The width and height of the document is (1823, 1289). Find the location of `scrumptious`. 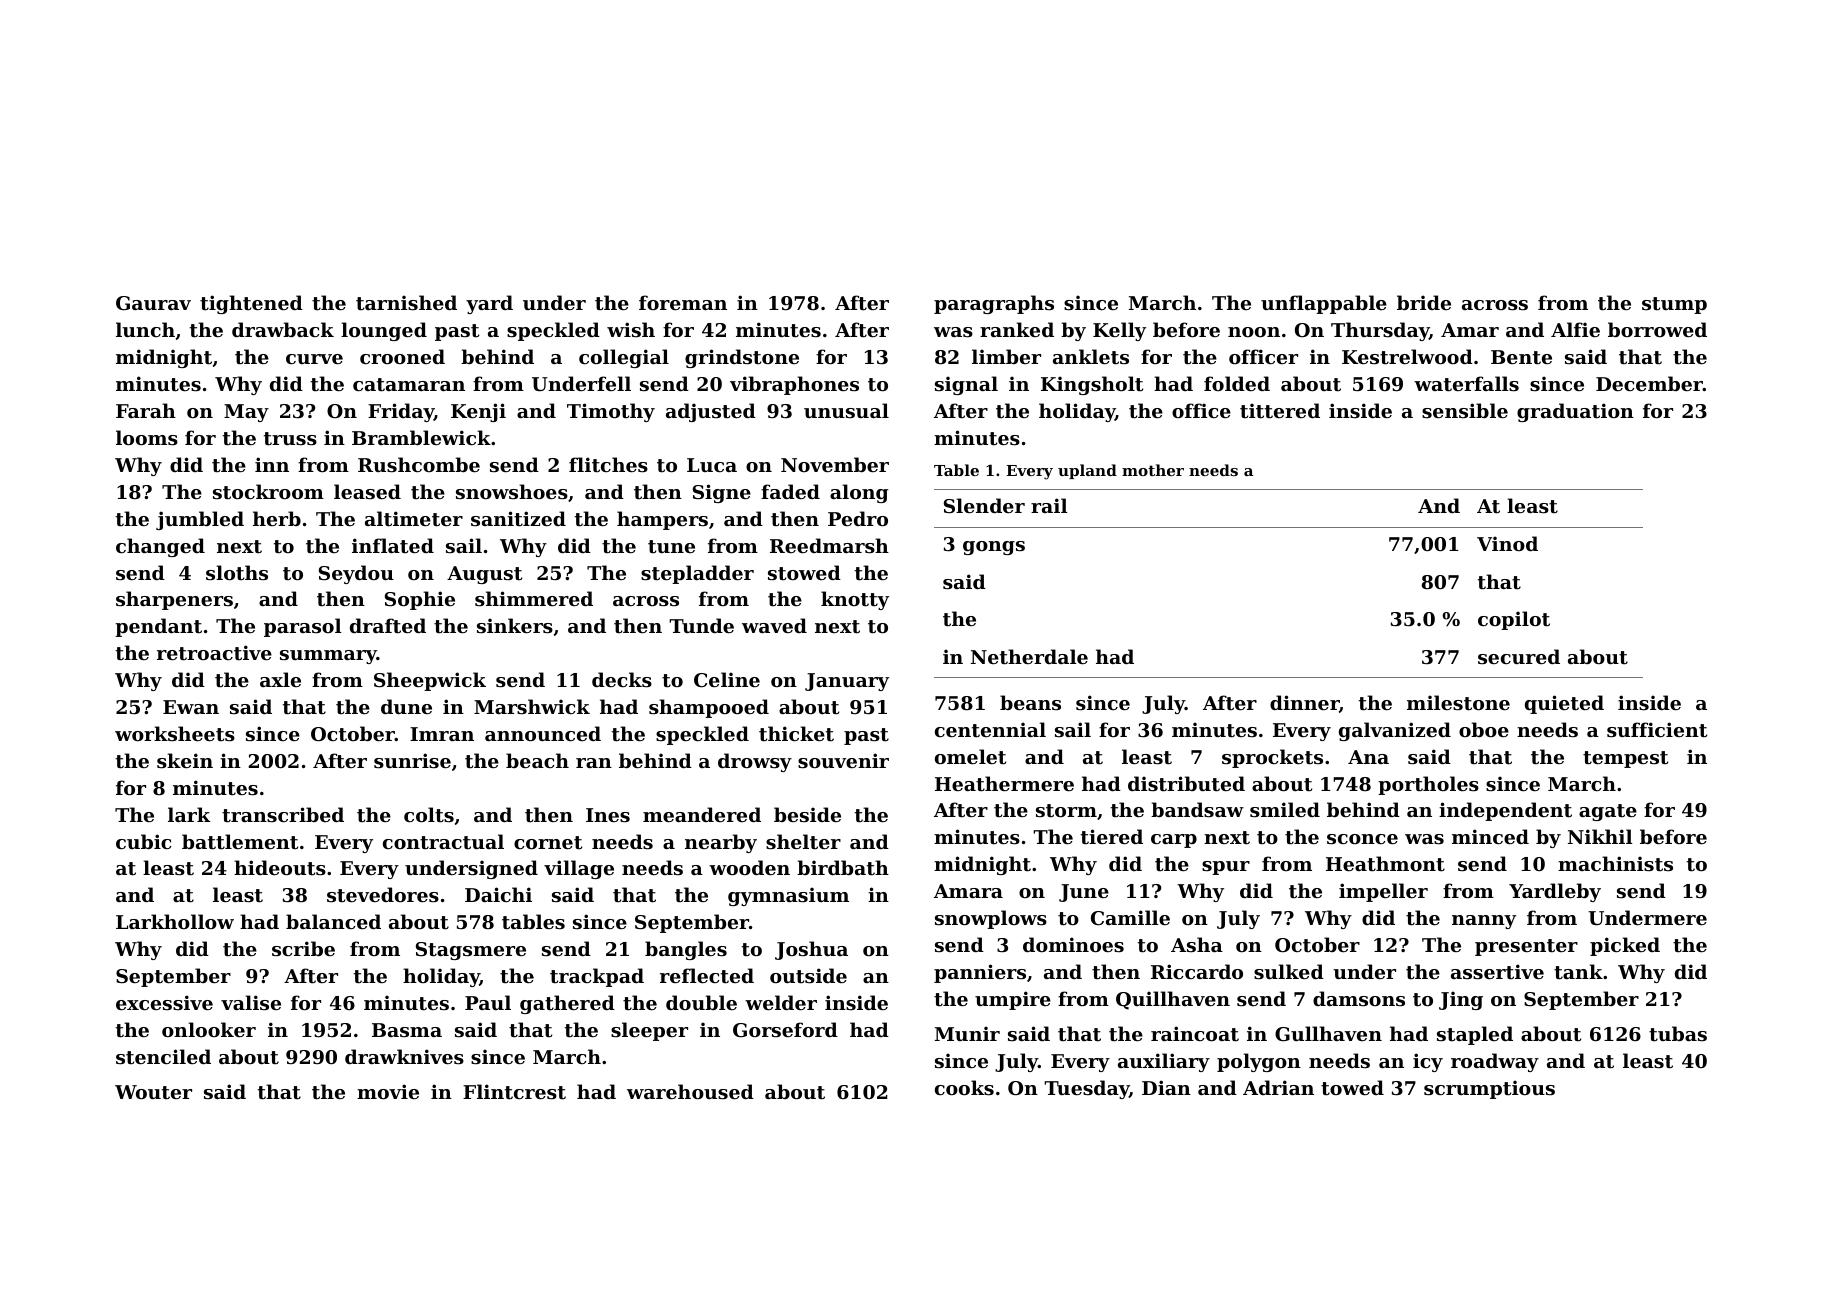

scrumptious is located at coordinates (1489, 1089).
